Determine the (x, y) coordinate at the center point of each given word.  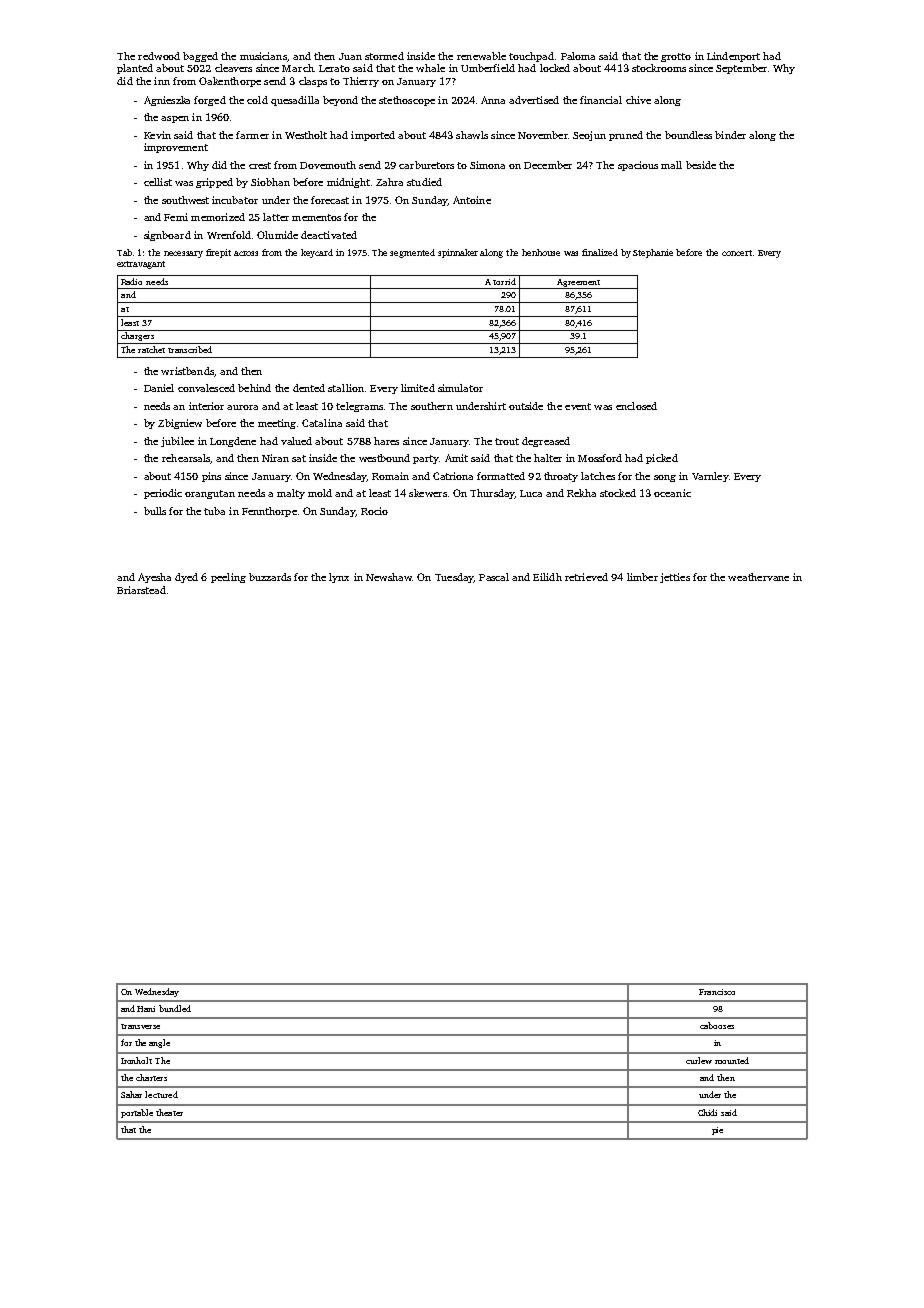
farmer (252, 135)
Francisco (717, 992)
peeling (228, 578)
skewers (428, 493)
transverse (140, 1026)
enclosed (636, 406)
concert (737, 253)
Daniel (159, 388)
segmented (412, 253)
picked (662, 459)
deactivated (329, 235)
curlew (699, 1060)
